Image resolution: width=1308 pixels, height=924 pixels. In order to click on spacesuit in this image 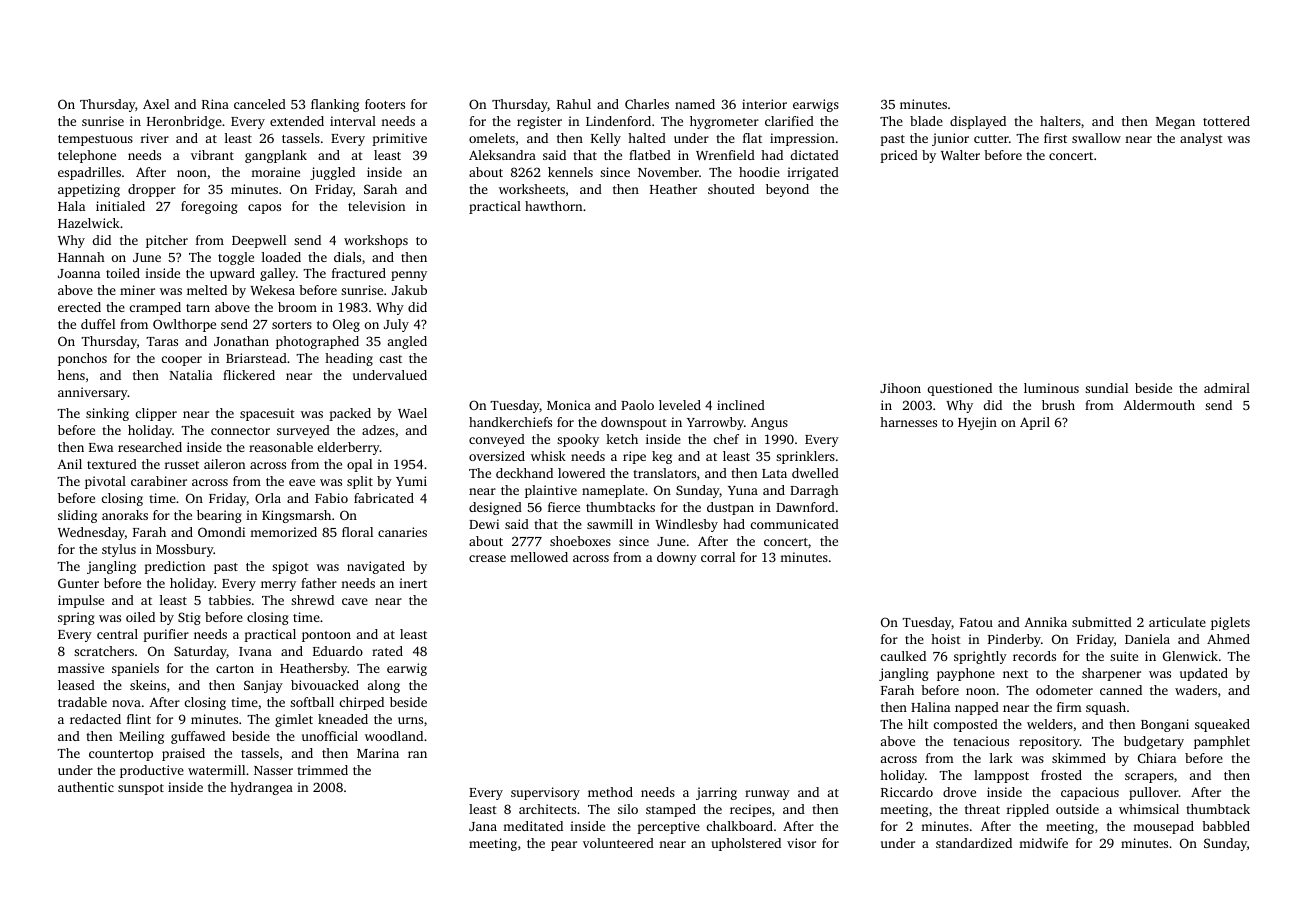, I will do `click(267, 414)`.
